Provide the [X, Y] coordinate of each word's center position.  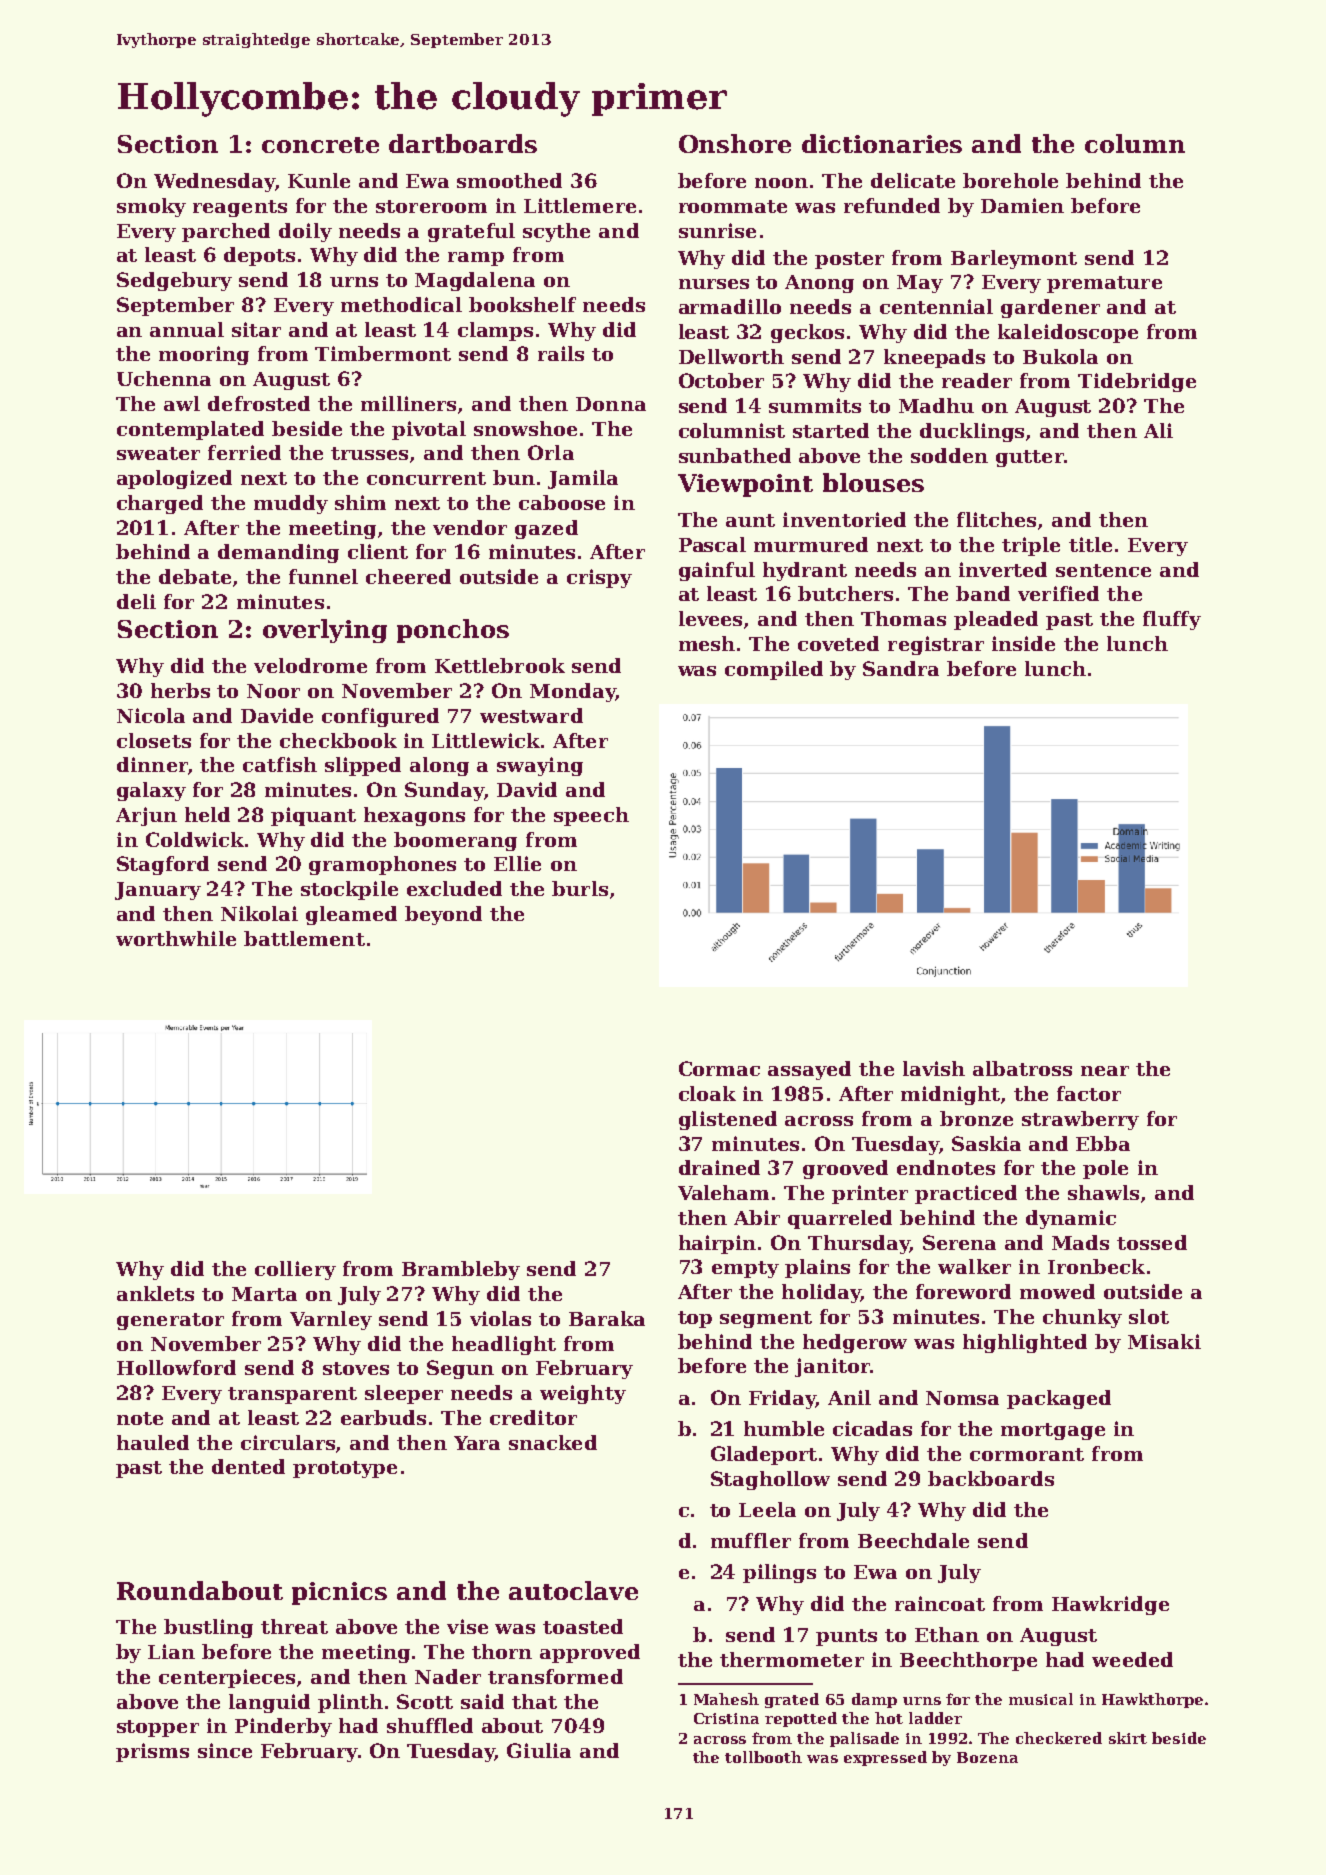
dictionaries [882, 143]
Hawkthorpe [1152, 1700]
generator [170, 1321]
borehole [1010, 180]
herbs [180, 690]
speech [591, 816]
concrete [320, 145]
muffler [751, 1540]
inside [1023, 643]
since [225, 1750]
